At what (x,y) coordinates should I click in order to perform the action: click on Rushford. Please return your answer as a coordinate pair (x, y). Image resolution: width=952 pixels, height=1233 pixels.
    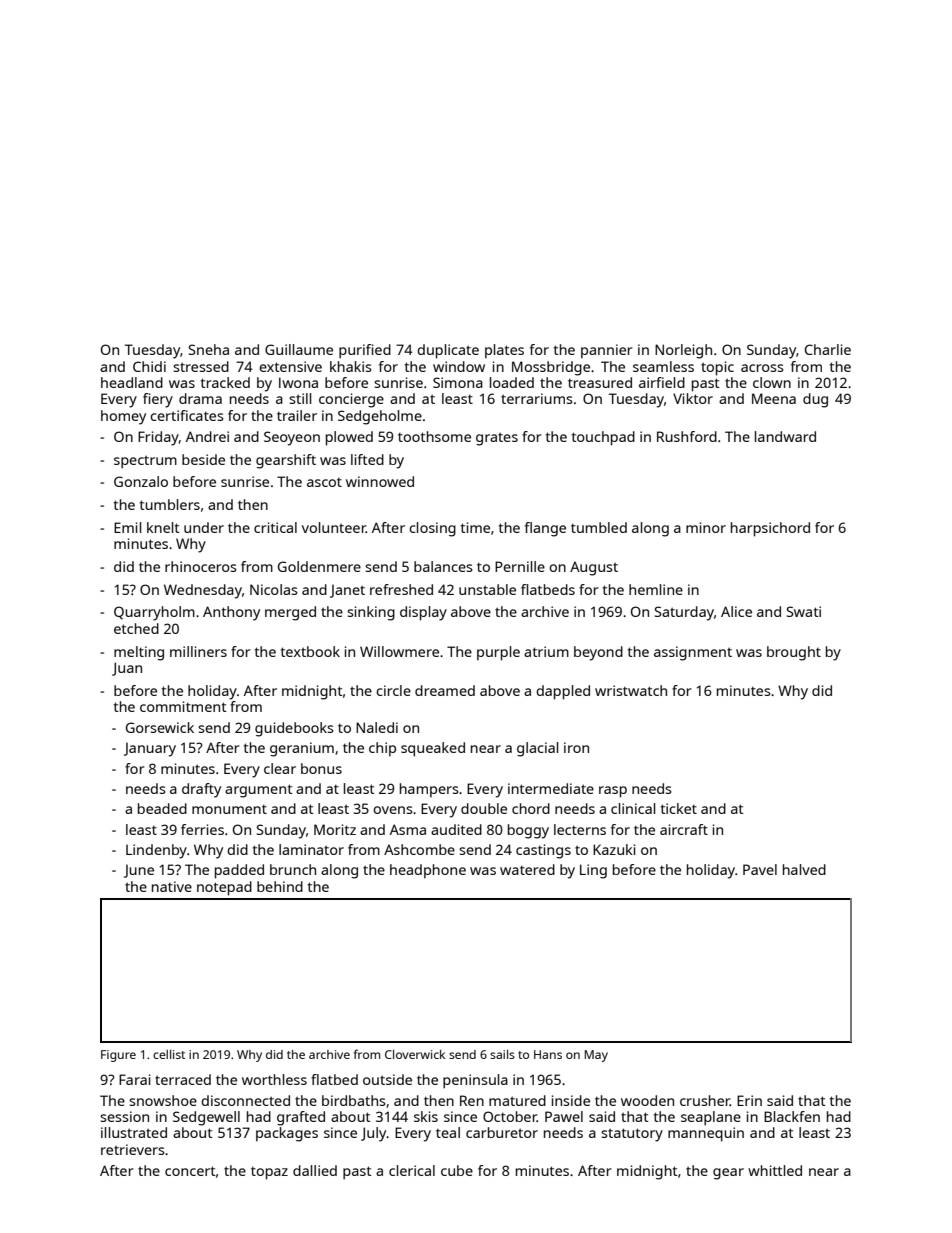
    Looking at the image, I should click on (687, 436).
